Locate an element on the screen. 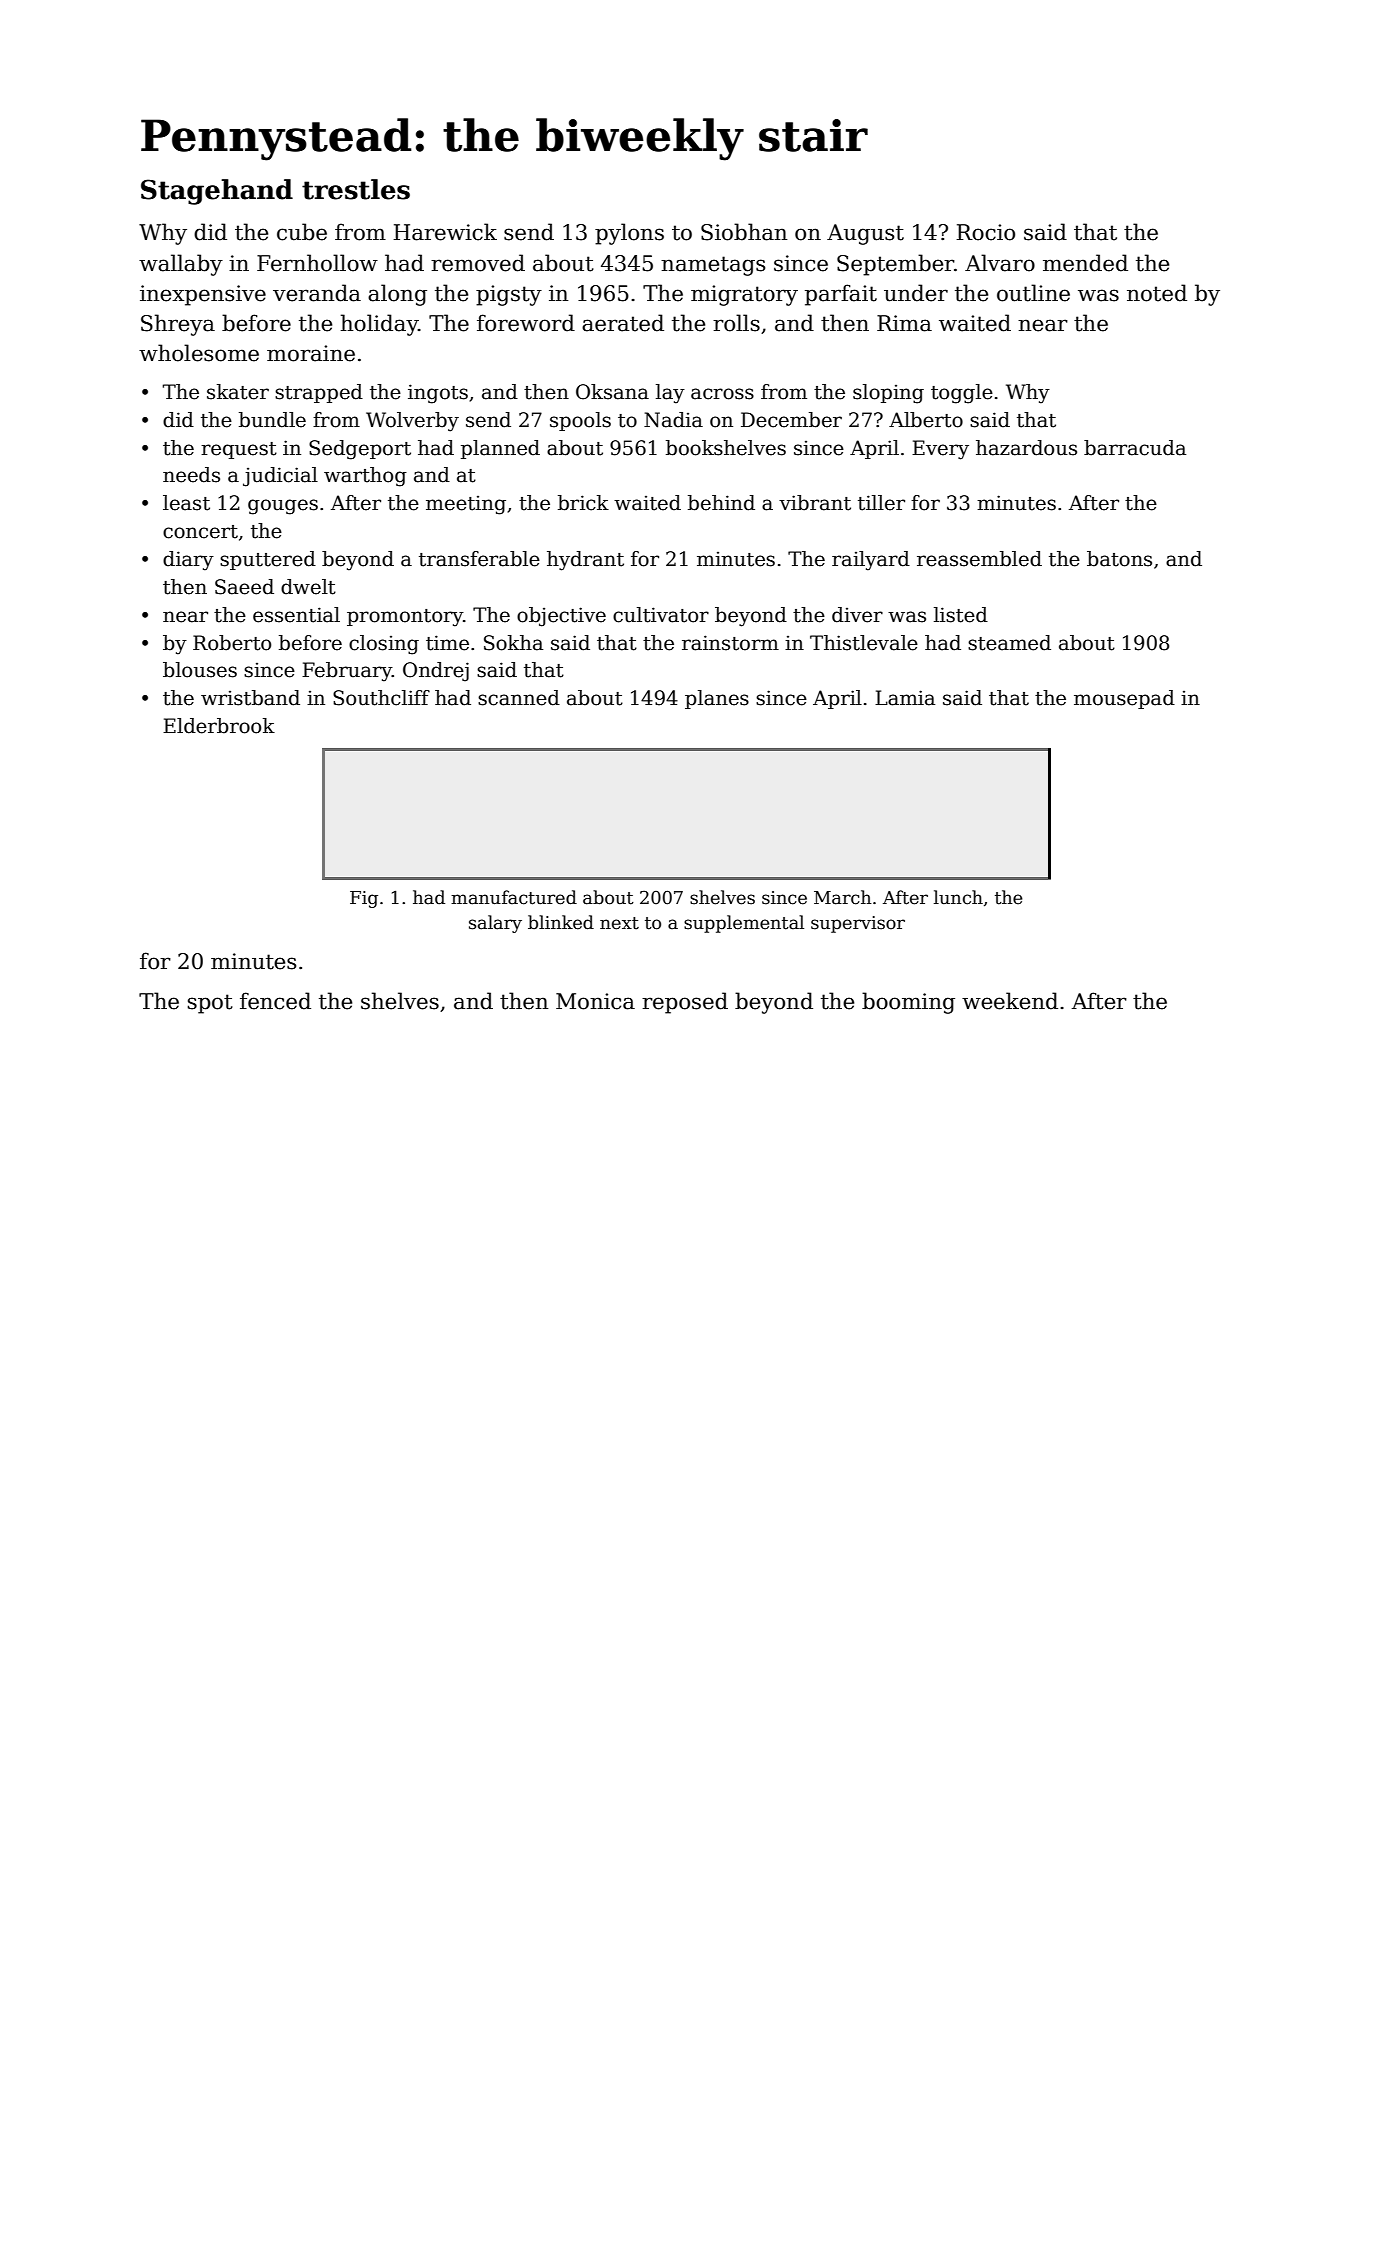 This screenshot has height=2261, width=1373. trestles is located at coordinates (356, 189).
